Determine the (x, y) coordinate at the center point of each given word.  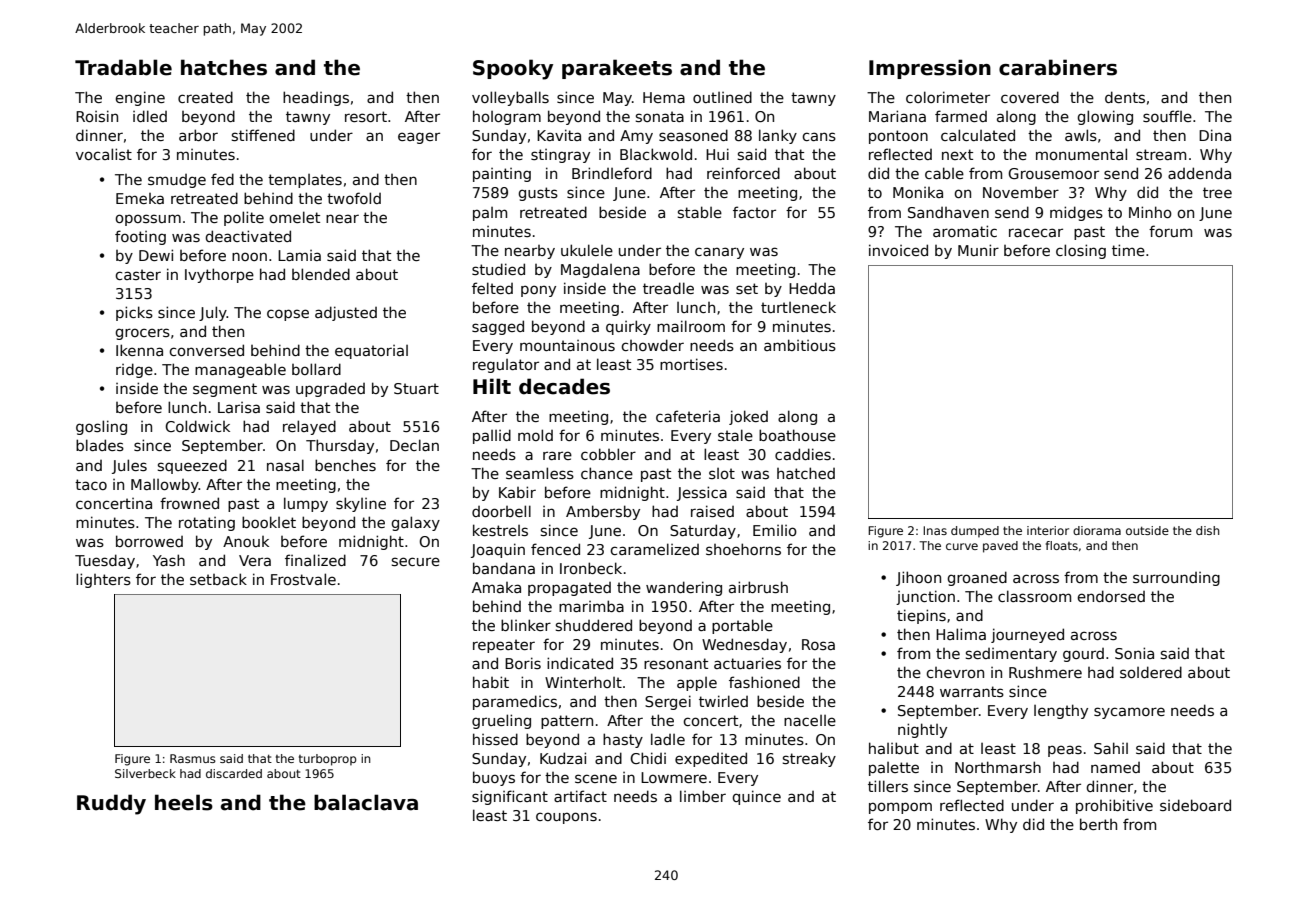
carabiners (1058, 67)
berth (1098, 824)
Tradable (123, 67)
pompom (900, 808)
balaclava (366, 802)
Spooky (513, 69)
